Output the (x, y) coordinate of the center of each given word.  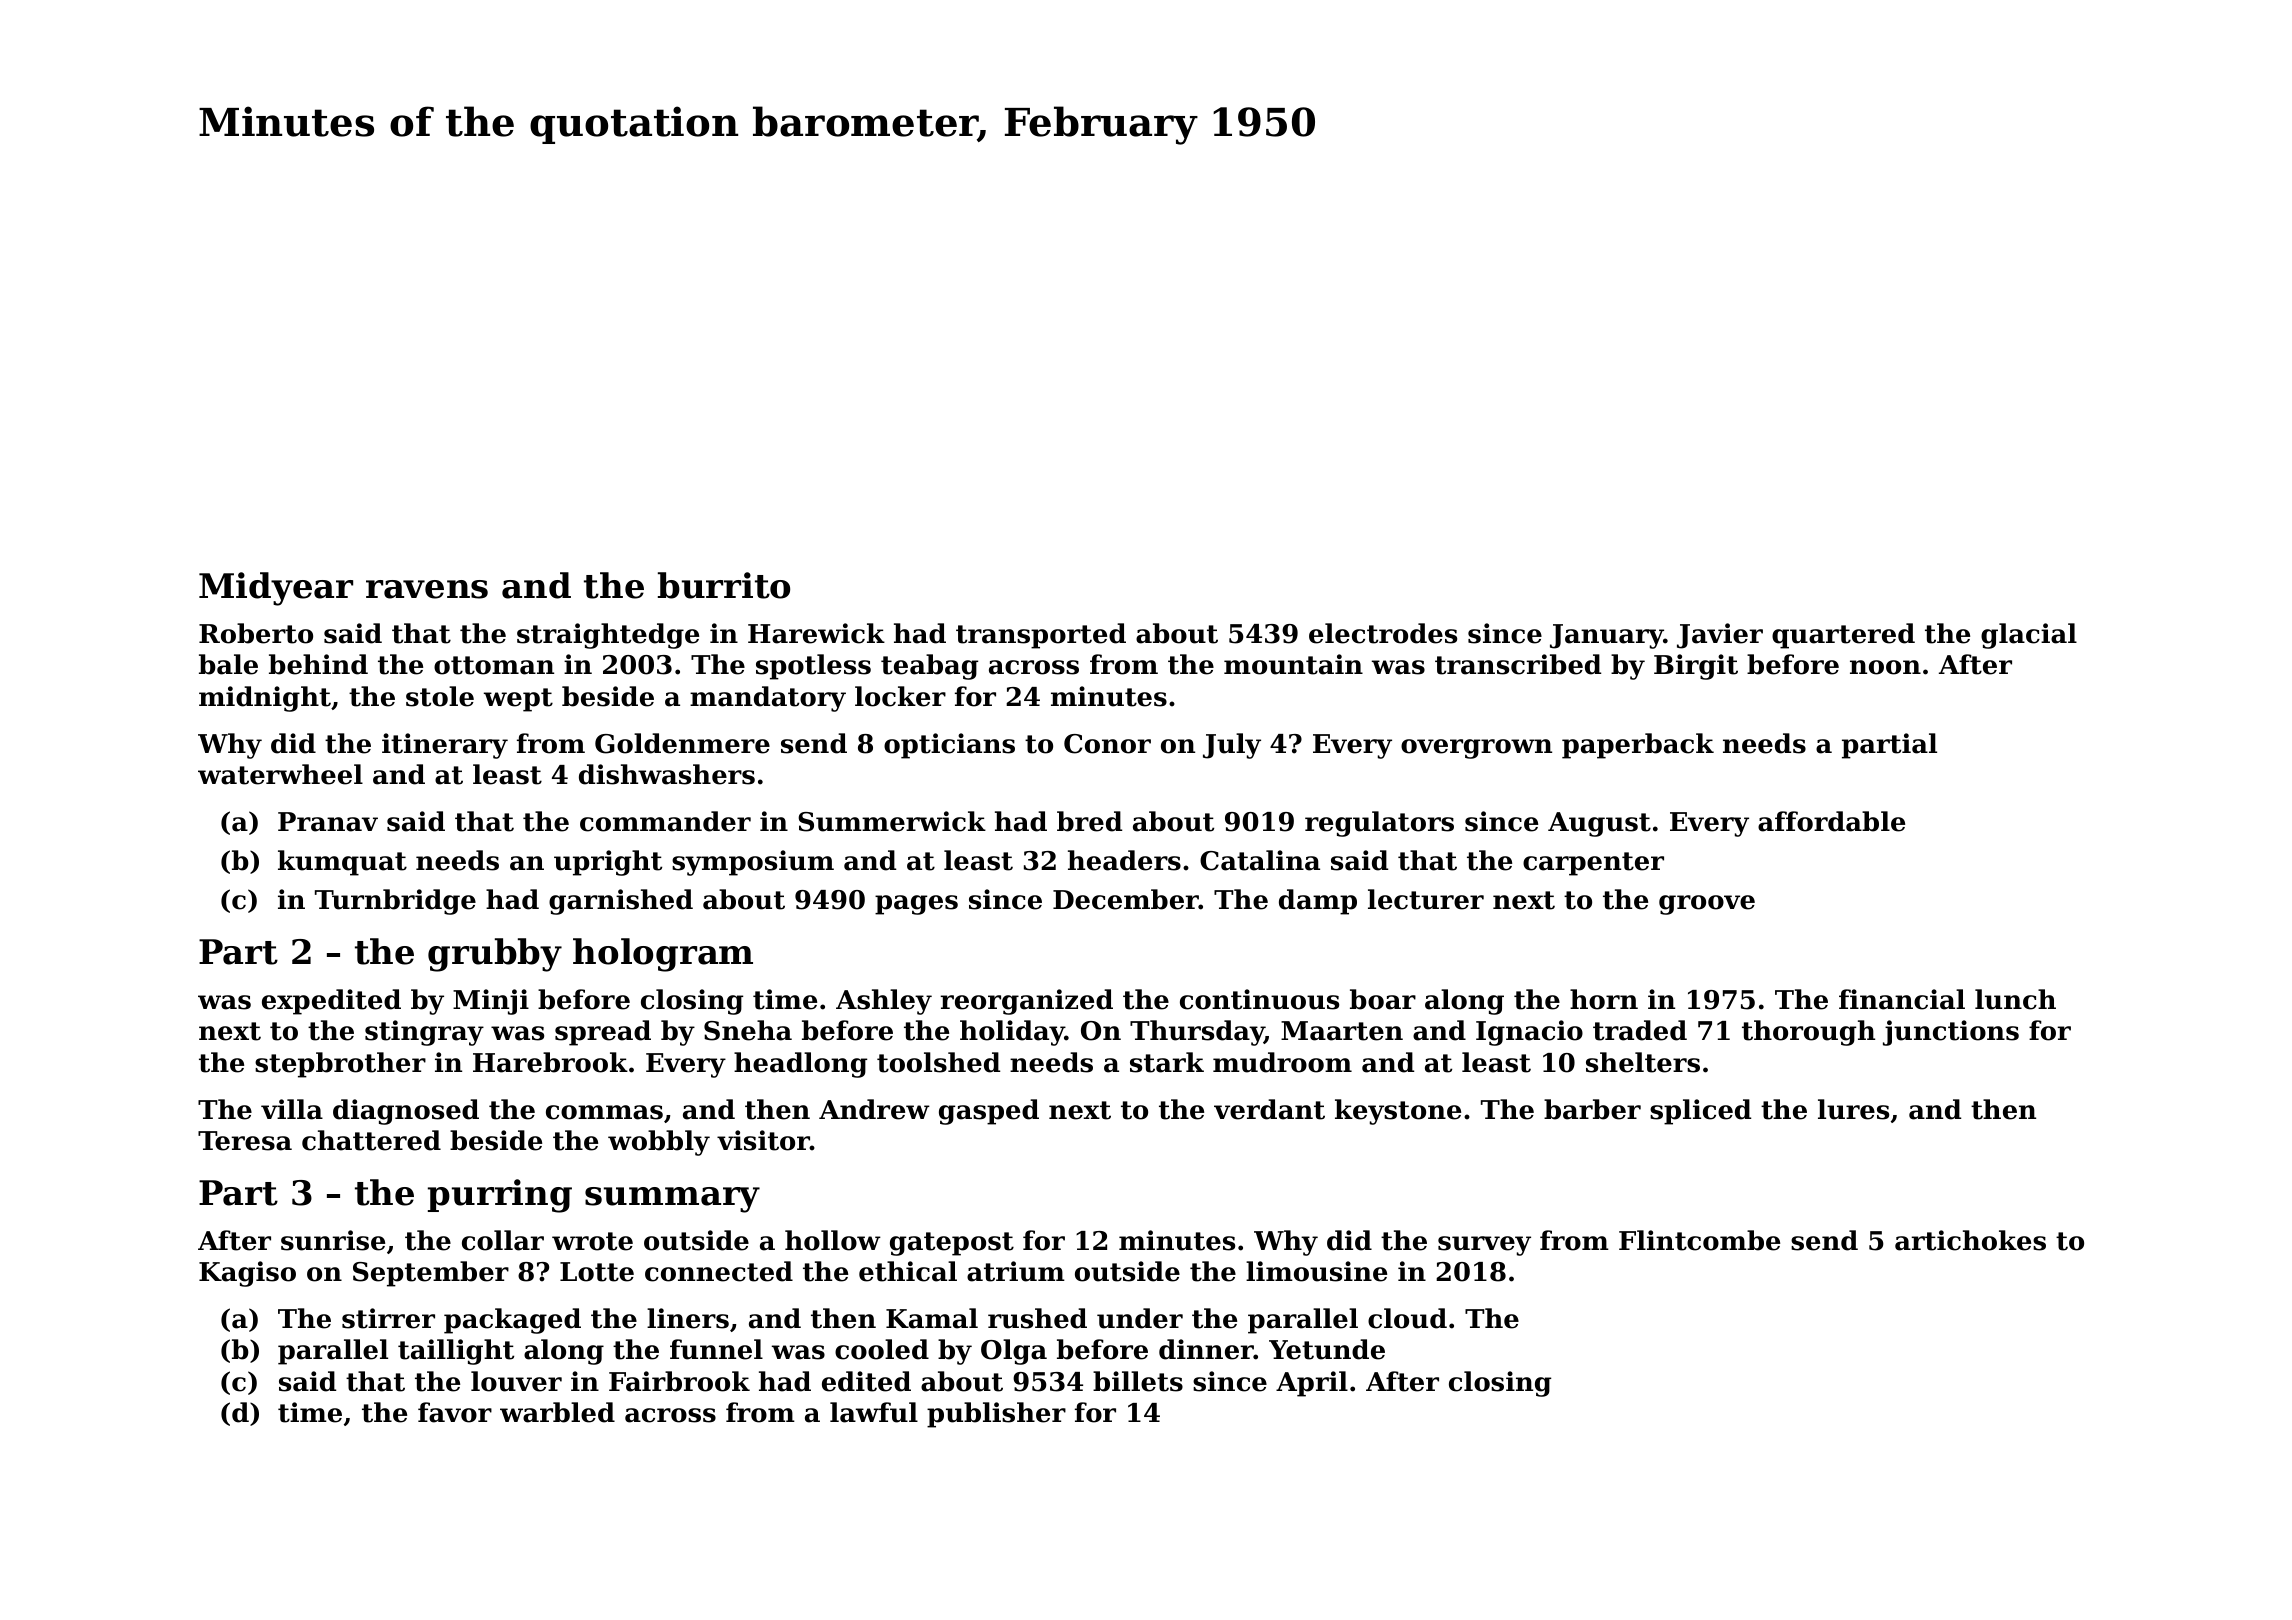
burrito (724, 585)
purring (500, 1196)
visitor (763, 1140)
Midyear (276, 589)
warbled (557, 1412)
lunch (2015, 999)
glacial (2029, 636)
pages (916, 905)
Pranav (328, 822)
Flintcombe (1699, 1240)
